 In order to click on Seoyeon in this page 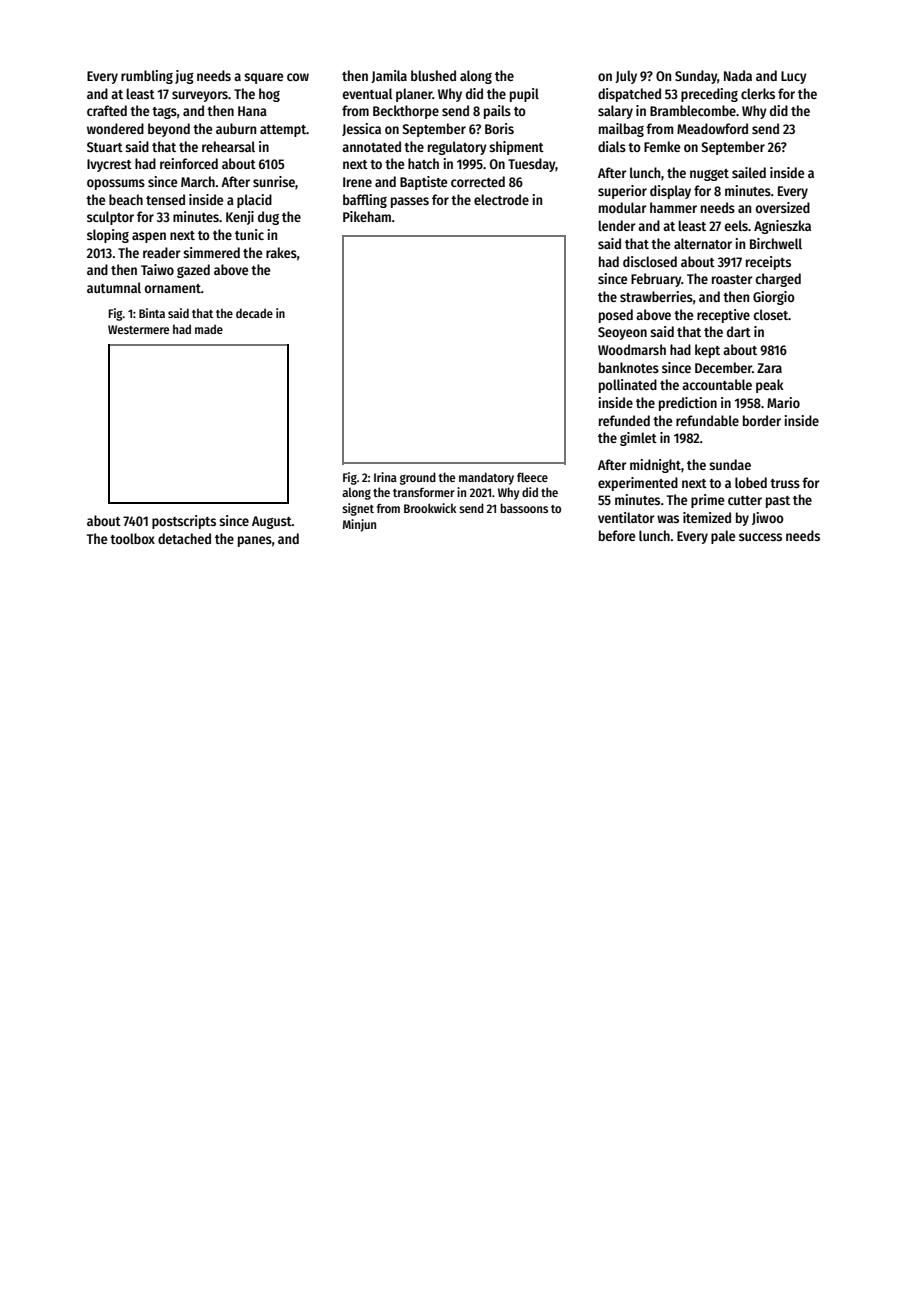, I will do `click(622, 333)`.
